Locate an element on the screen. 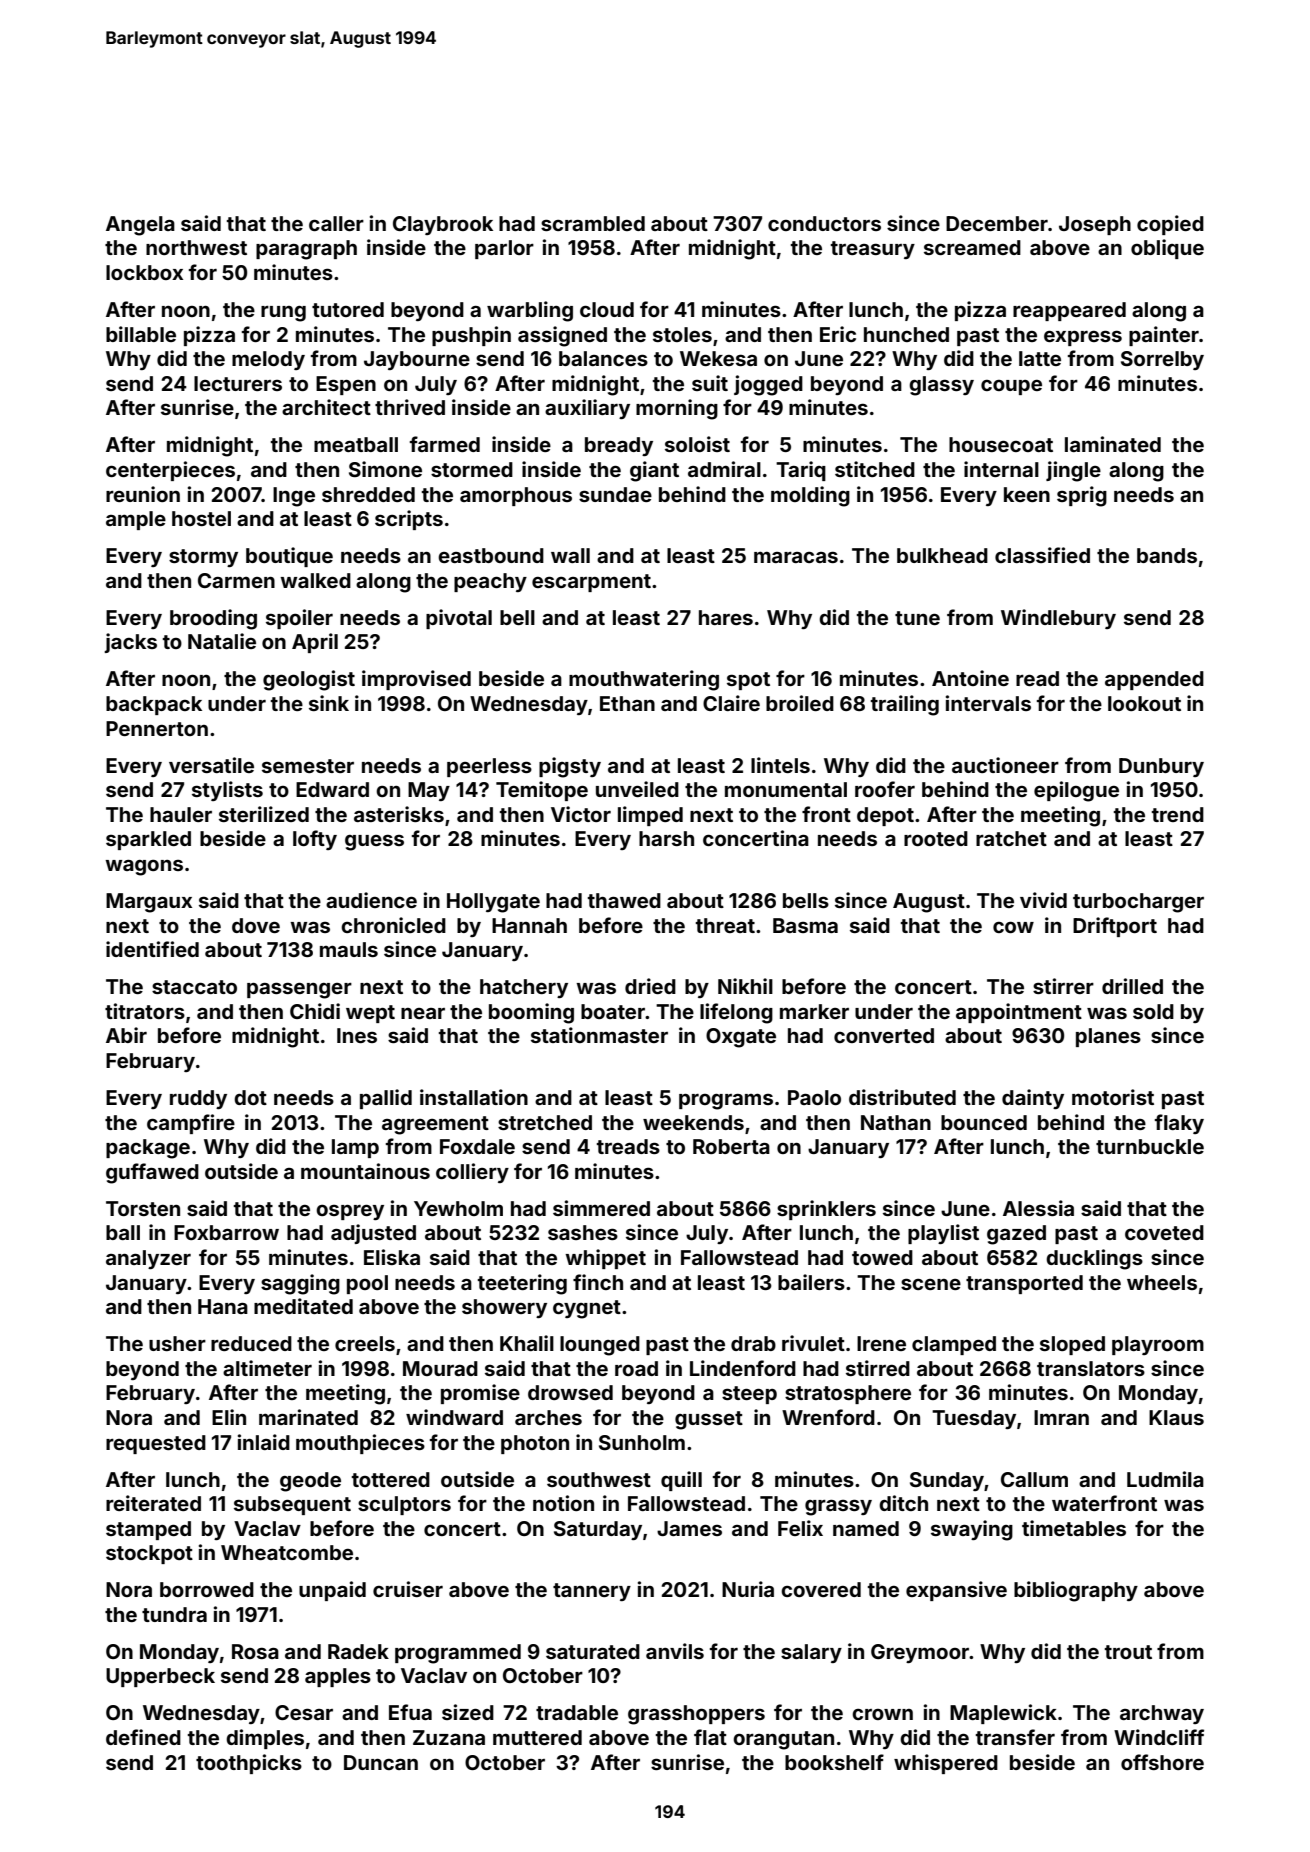 The height and width of the screenshot is (1852, 1310). limped is located at coordinates (650, 816).
